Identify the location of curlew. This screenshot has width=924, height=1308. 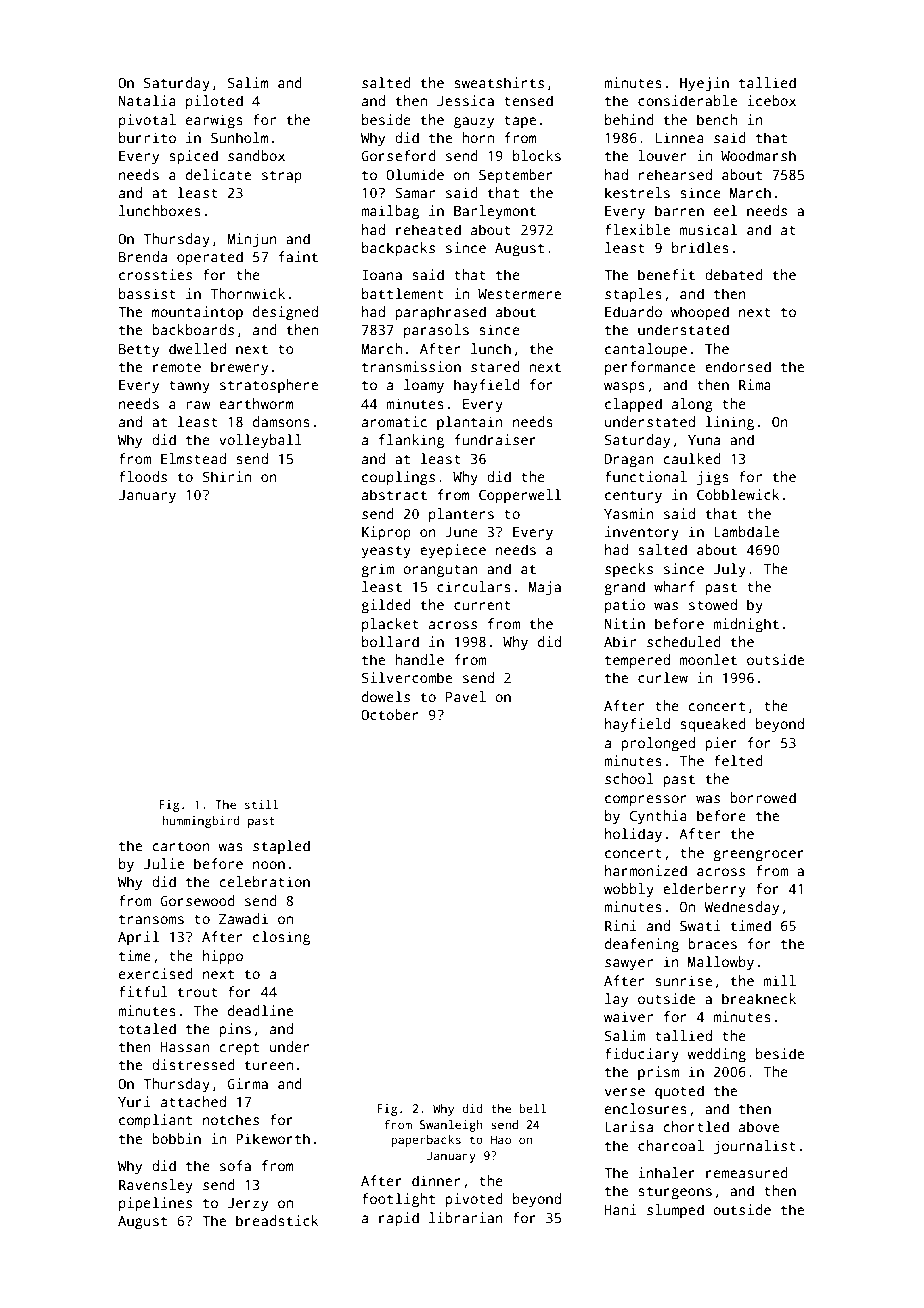
(663, 677).
